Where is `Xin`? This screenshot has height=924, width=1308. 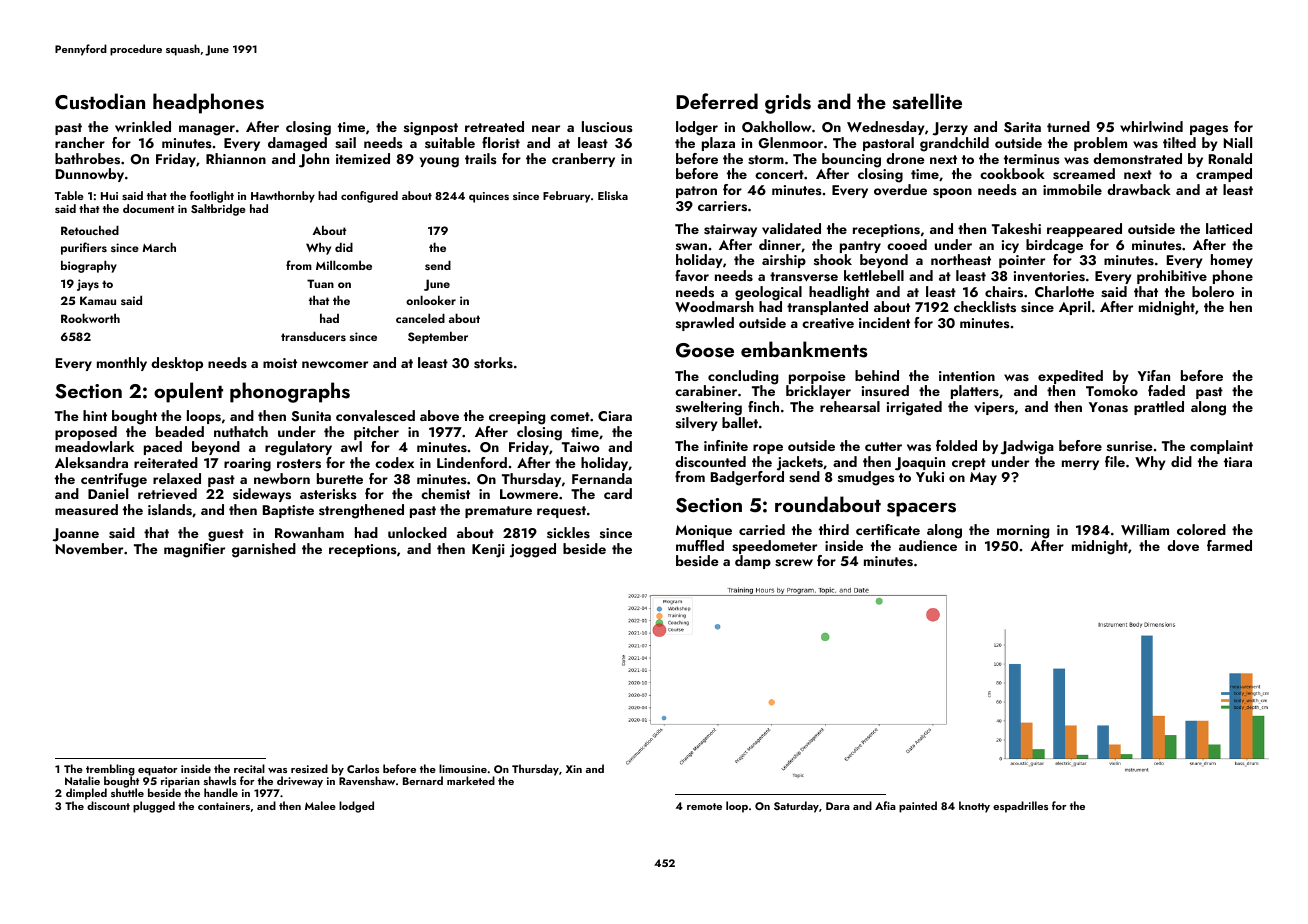 Xin is located at coordinates (574, 769).
